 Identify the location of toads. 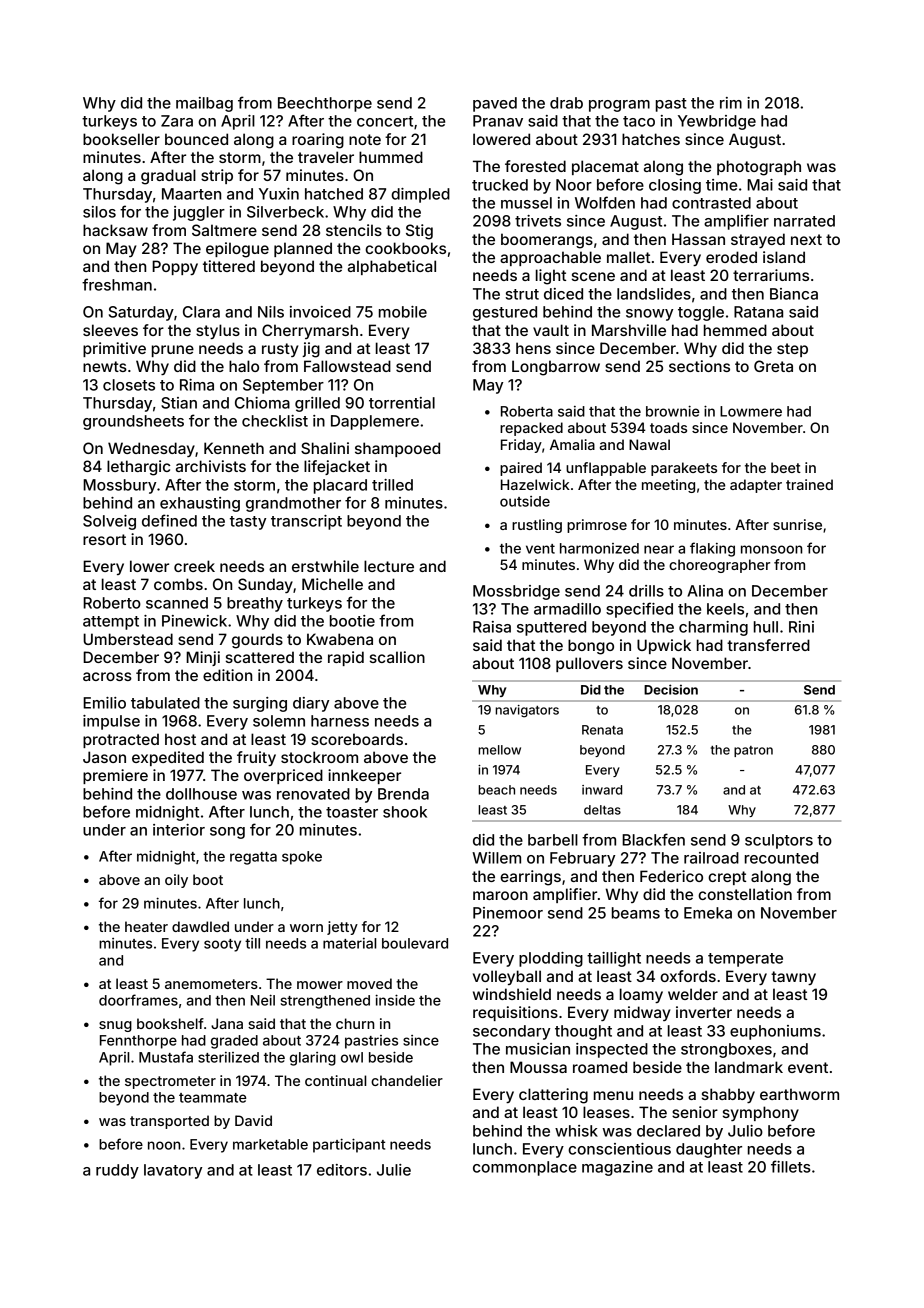
(668, 427).
